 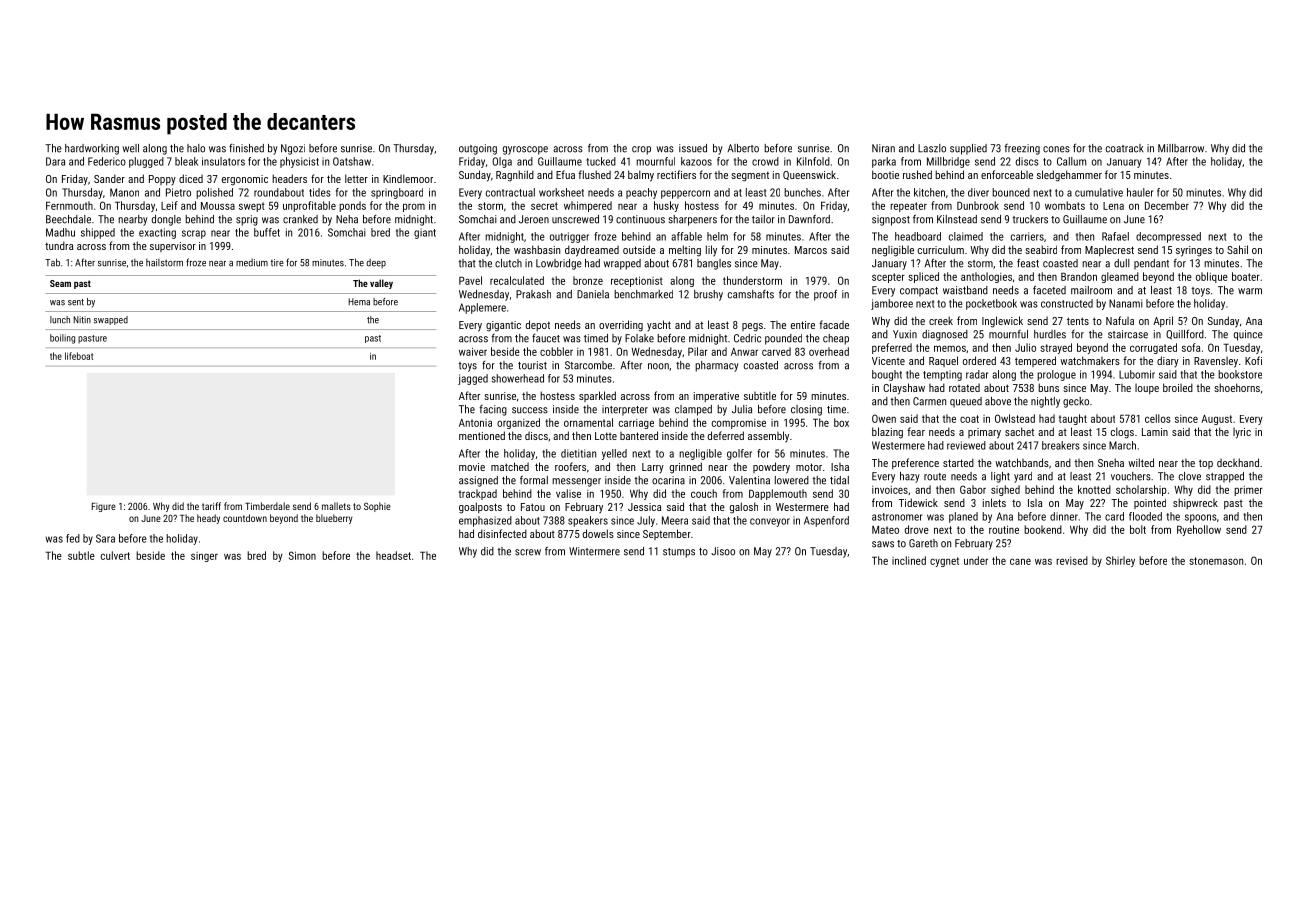 I want to click on headset, so click(x=393, y=555).
